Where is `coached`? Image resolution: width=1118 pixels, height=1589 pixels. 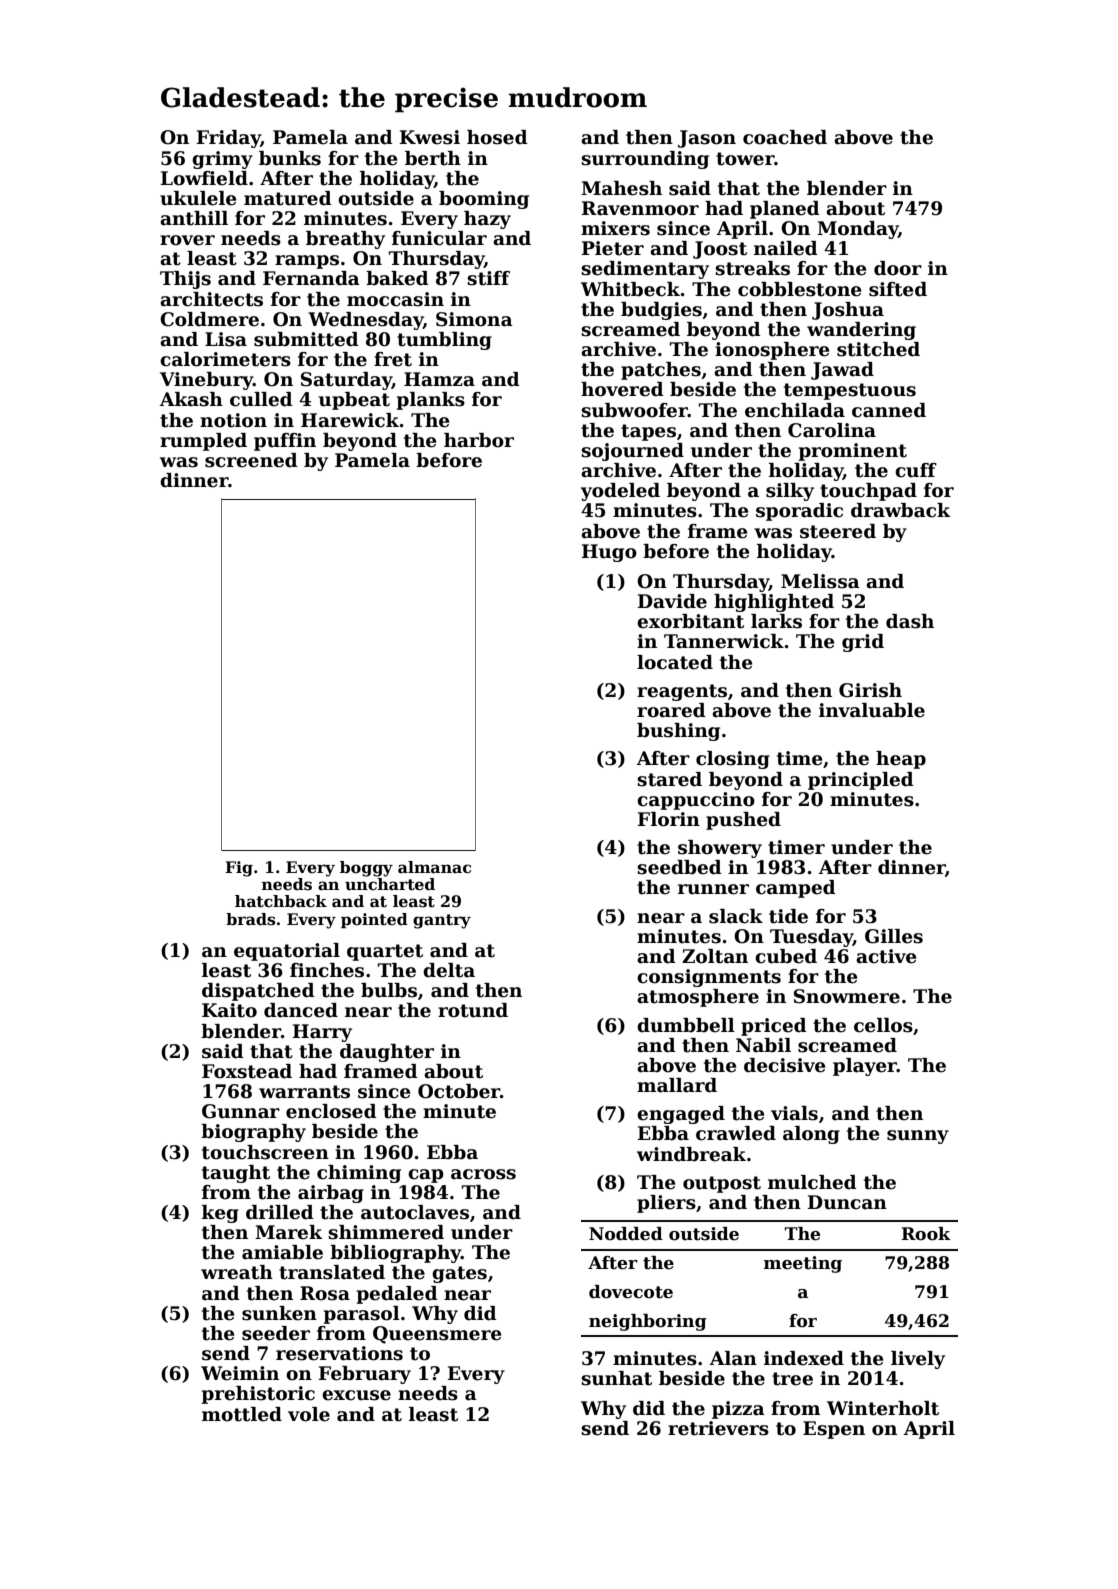 coached is located at coordinates (785, 137).
